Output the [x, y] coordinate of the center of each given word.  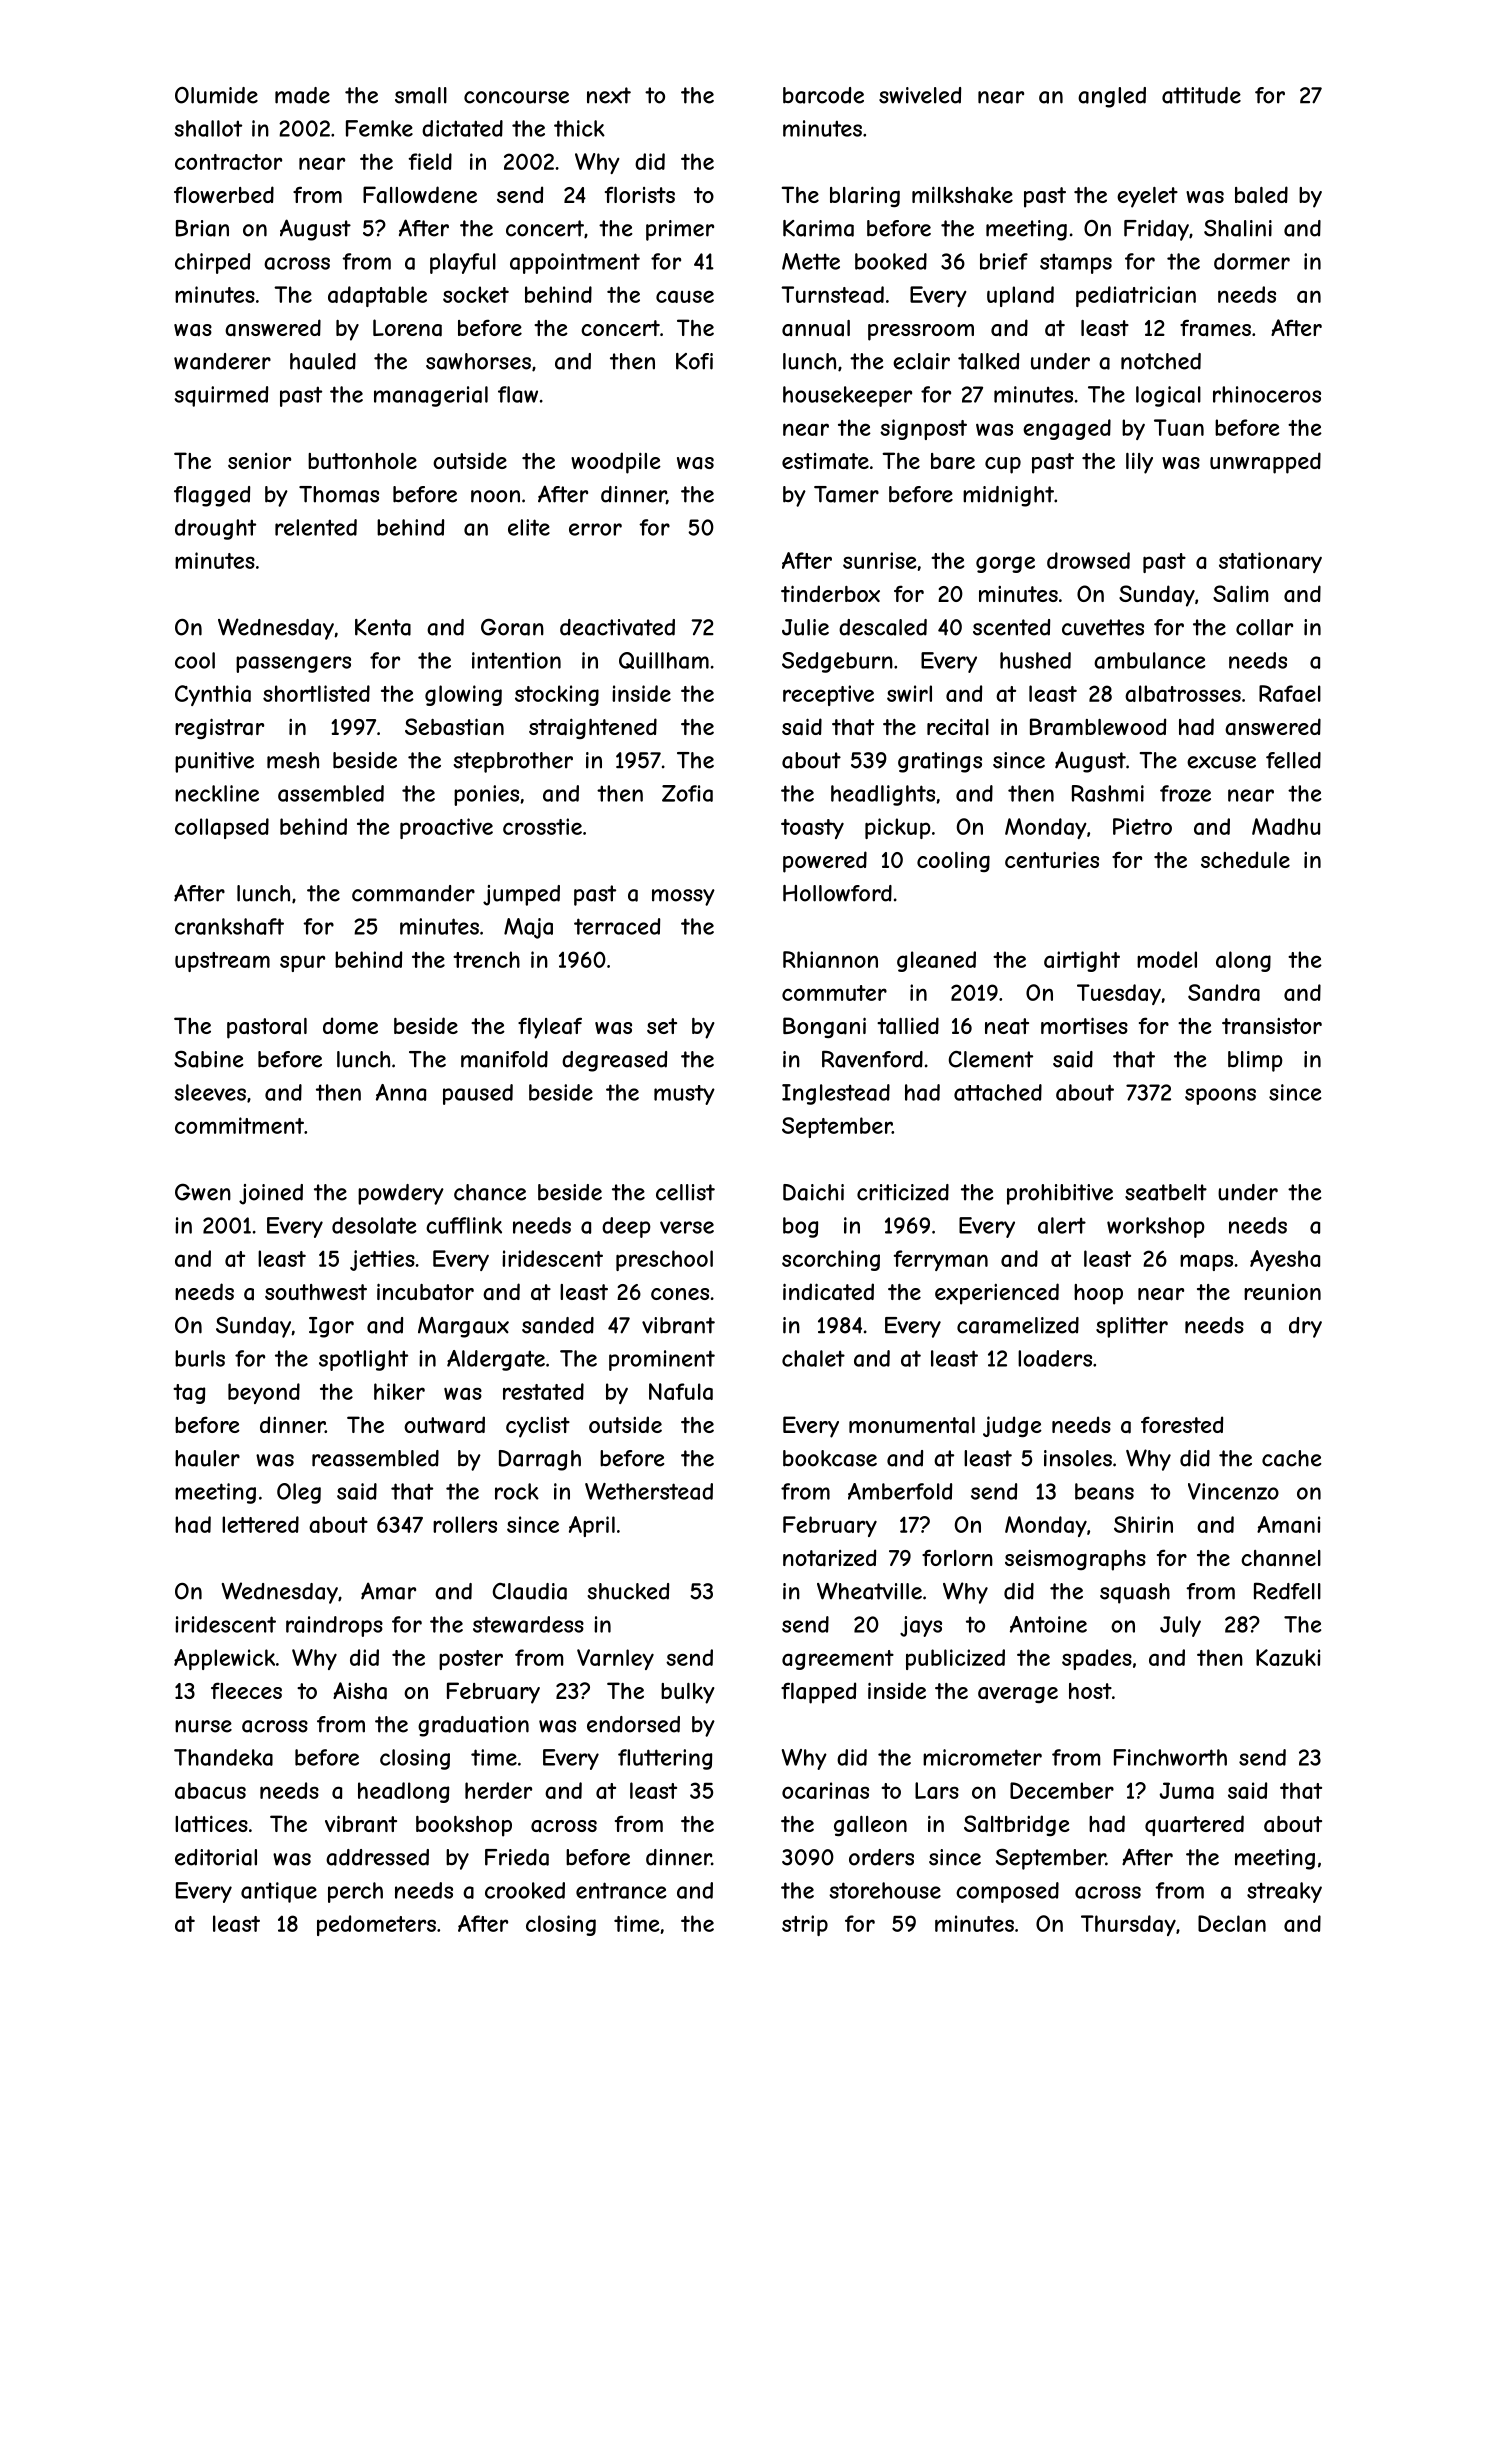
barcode [823, 95]
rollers [465, 1524]
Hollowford [837, 893]
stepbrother [513, 762]
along [1243, 961]
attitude [1201, 95]
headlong [403, 1792]
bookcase [830, 1458]
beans [1104, 1491]
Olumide [216, 95]
